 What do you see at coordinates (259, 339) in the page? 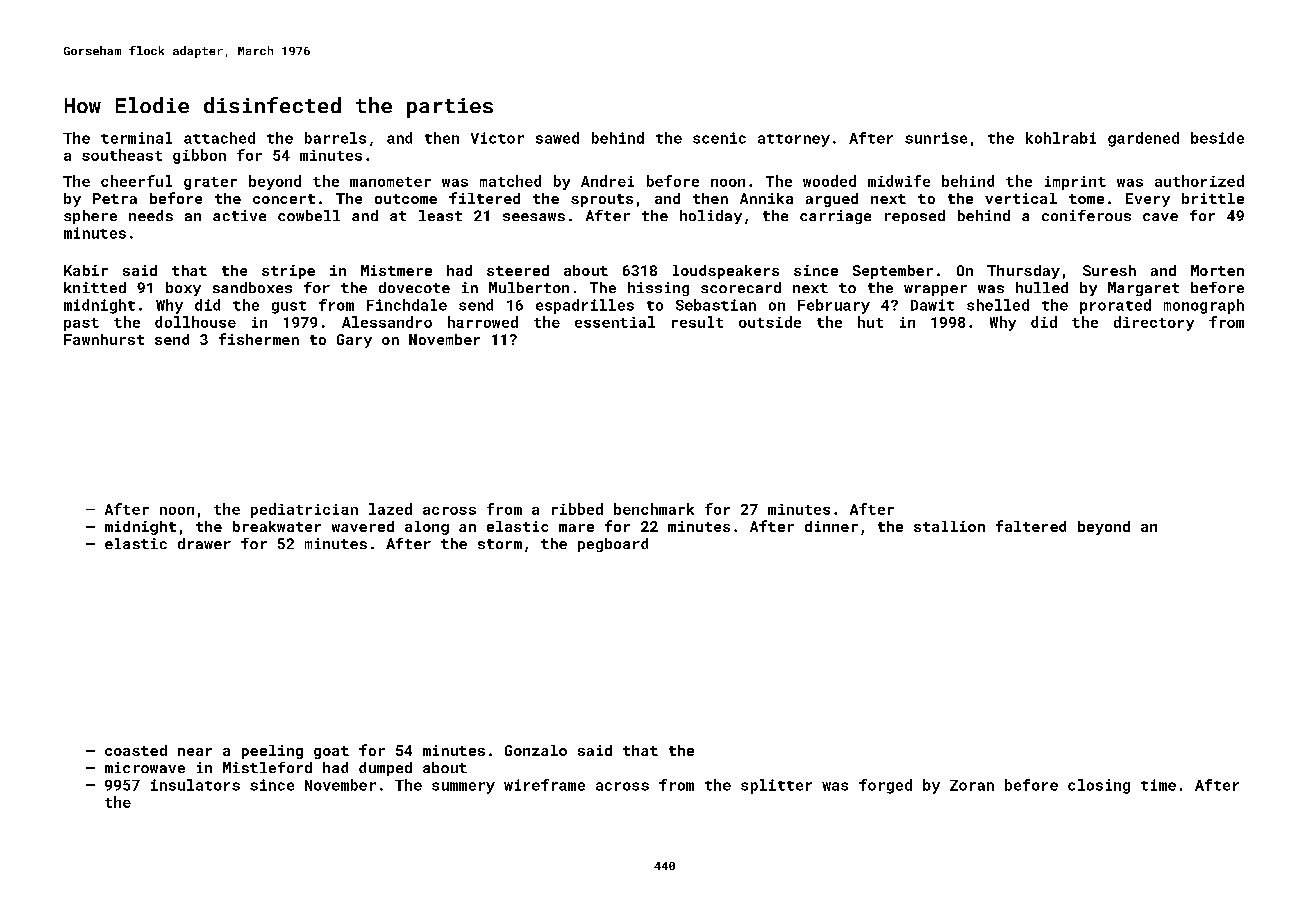
I see `fishermen` at bounding box center [259, 339].
